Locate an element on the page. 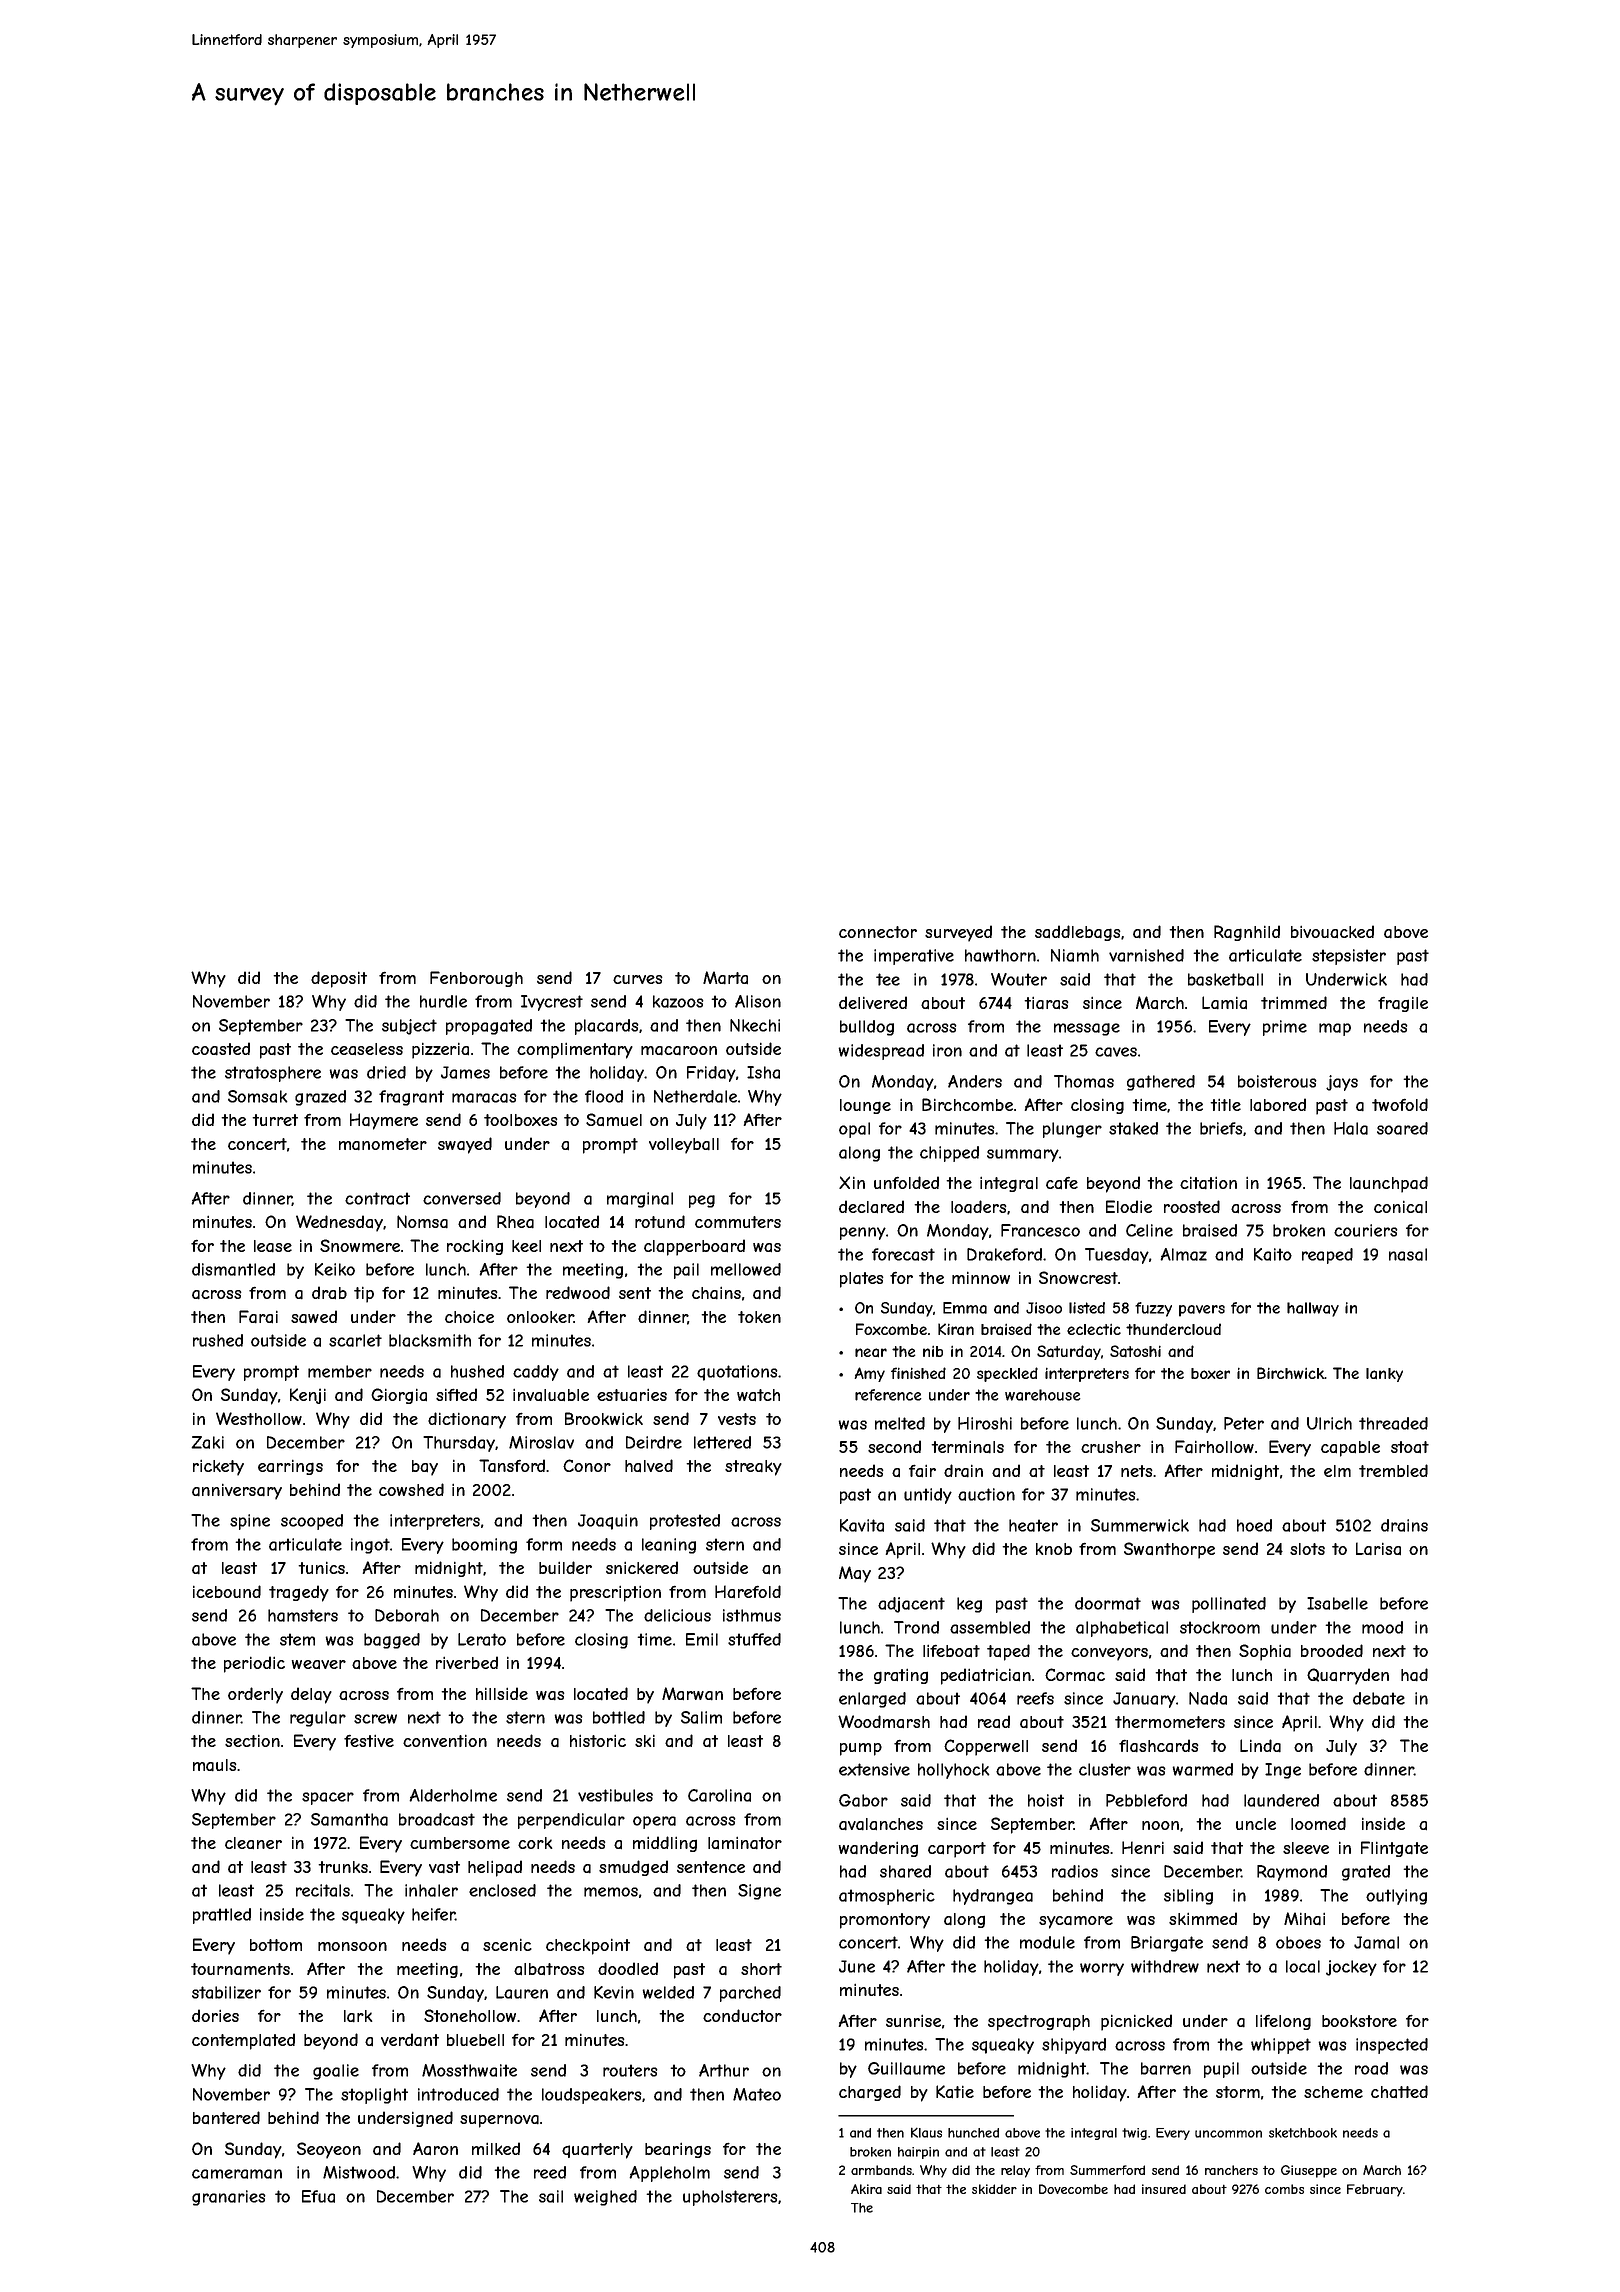  pavers is located at coordinates (1202, 1311).
